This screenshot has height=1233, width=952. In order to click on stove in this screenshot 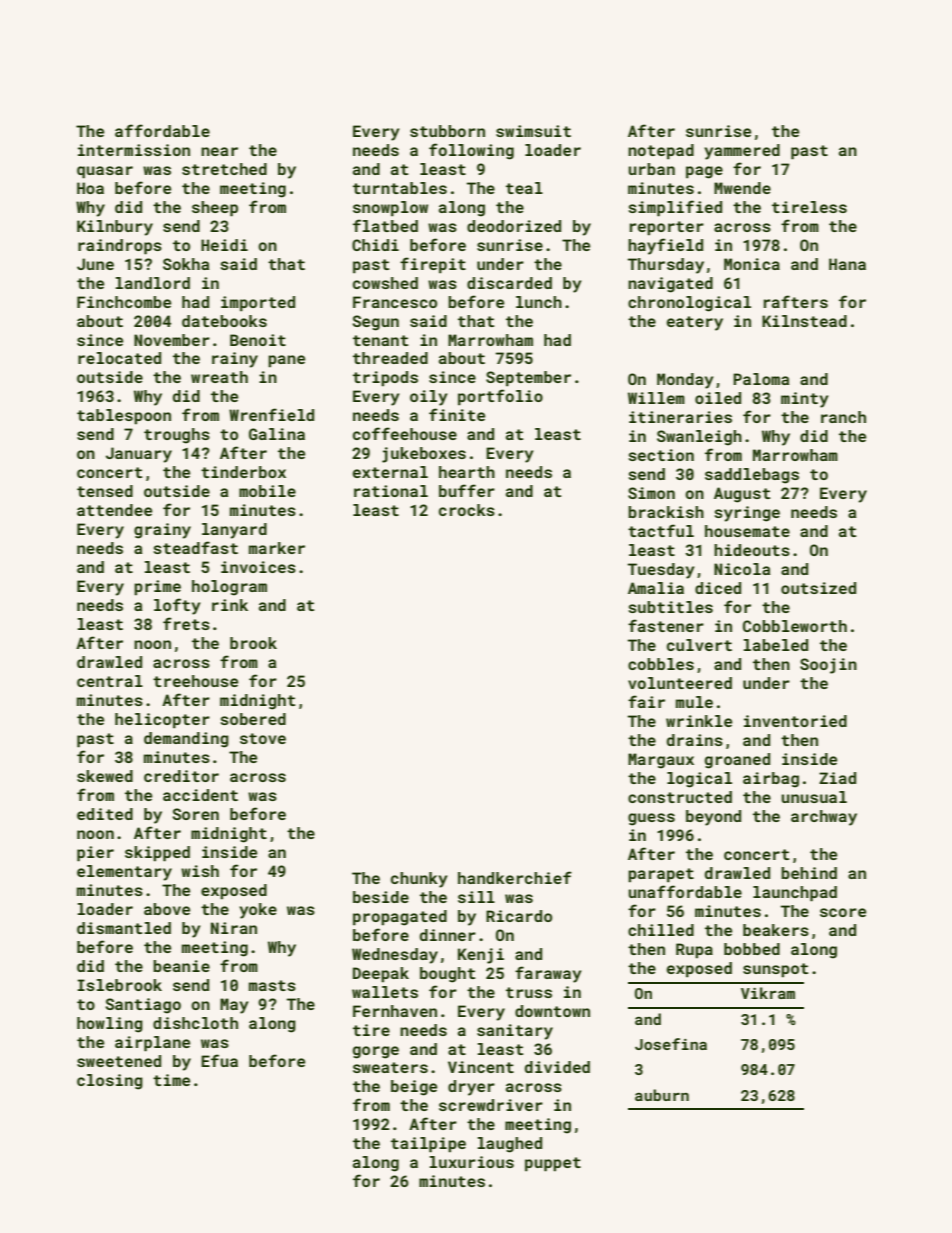, I will do `click(263, 738)`.
